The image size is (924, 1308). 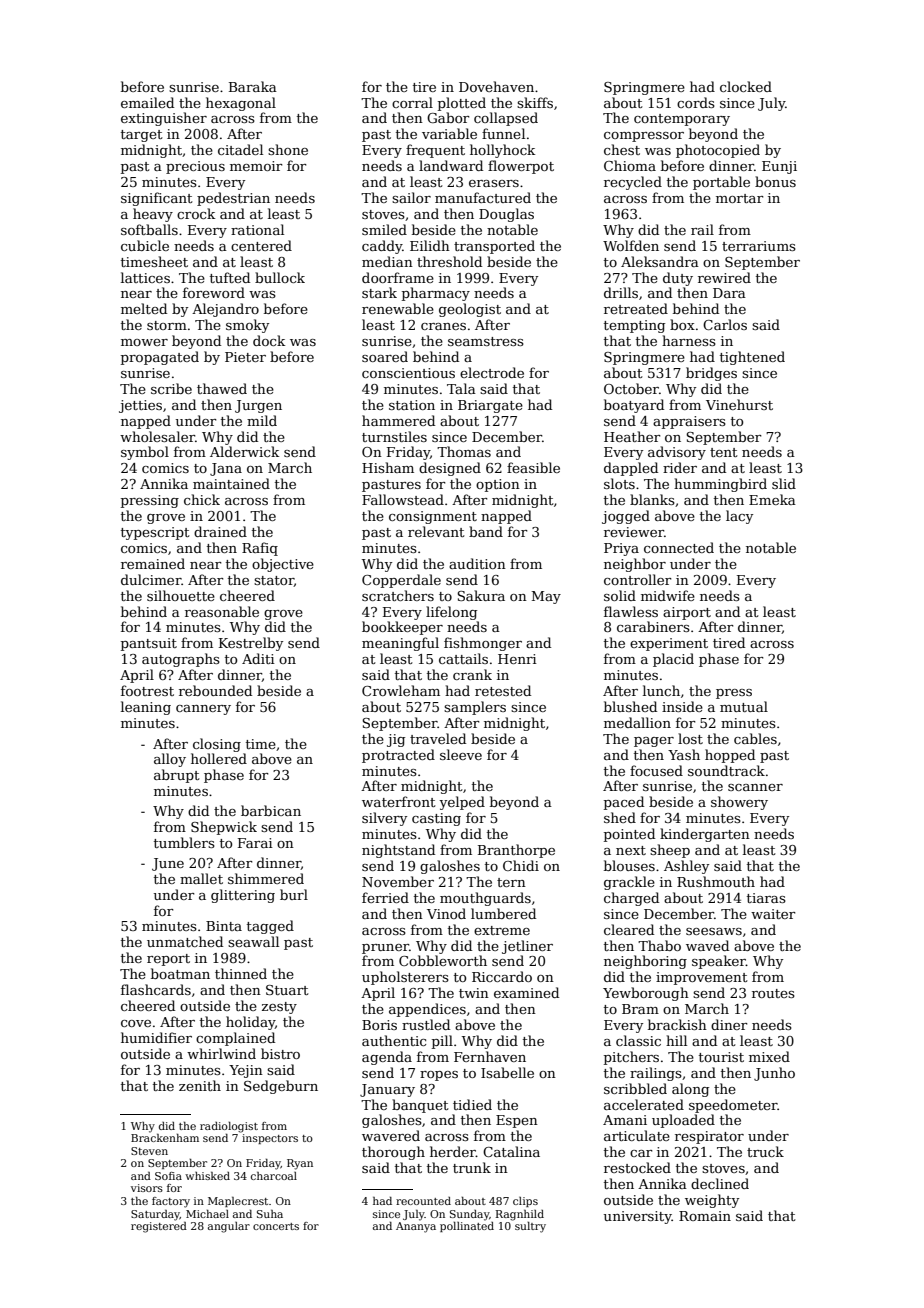 I want to click on cords, so click(x=696, y=102).
